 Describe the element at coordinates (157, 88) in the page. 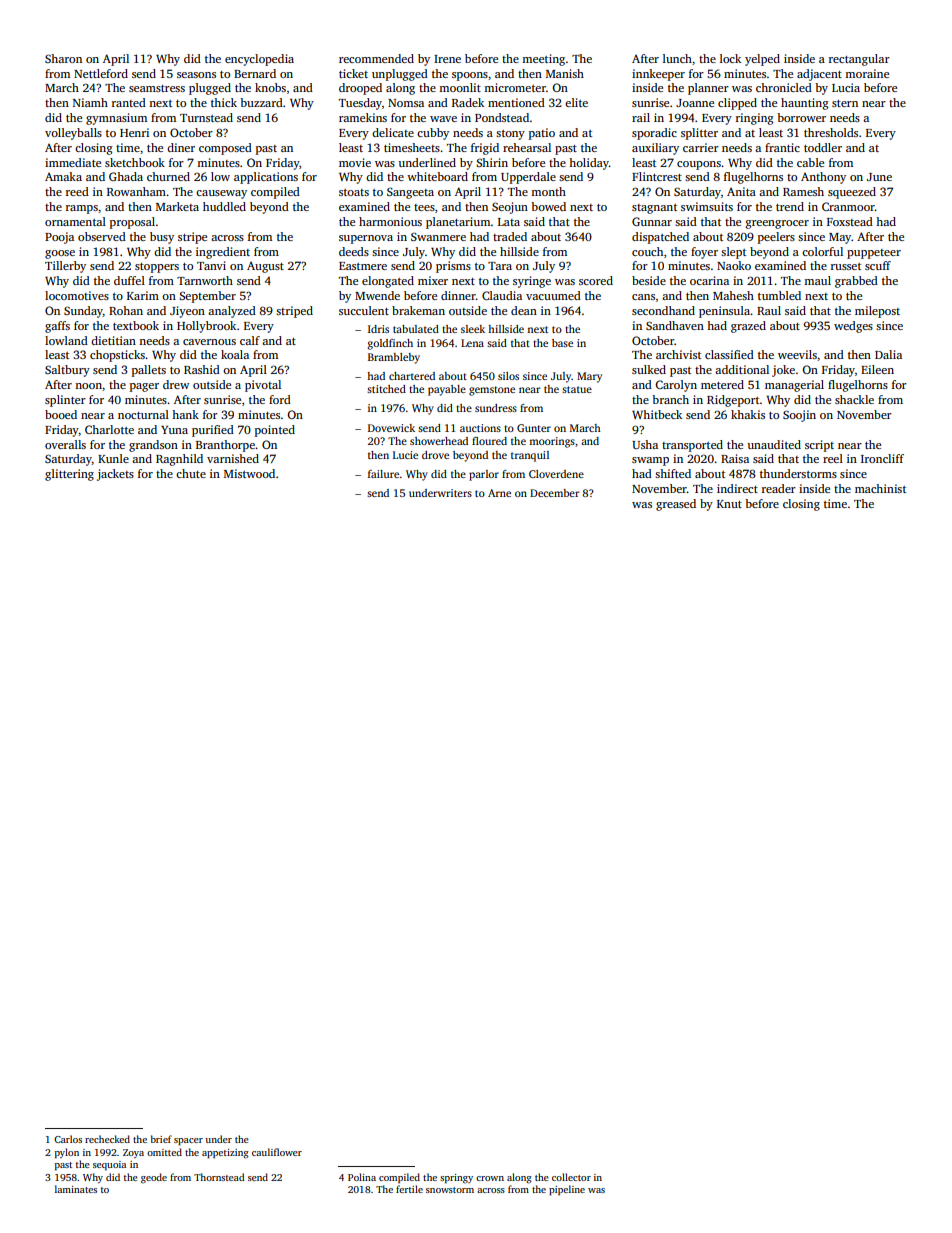

I see `seamstress` at that location.
